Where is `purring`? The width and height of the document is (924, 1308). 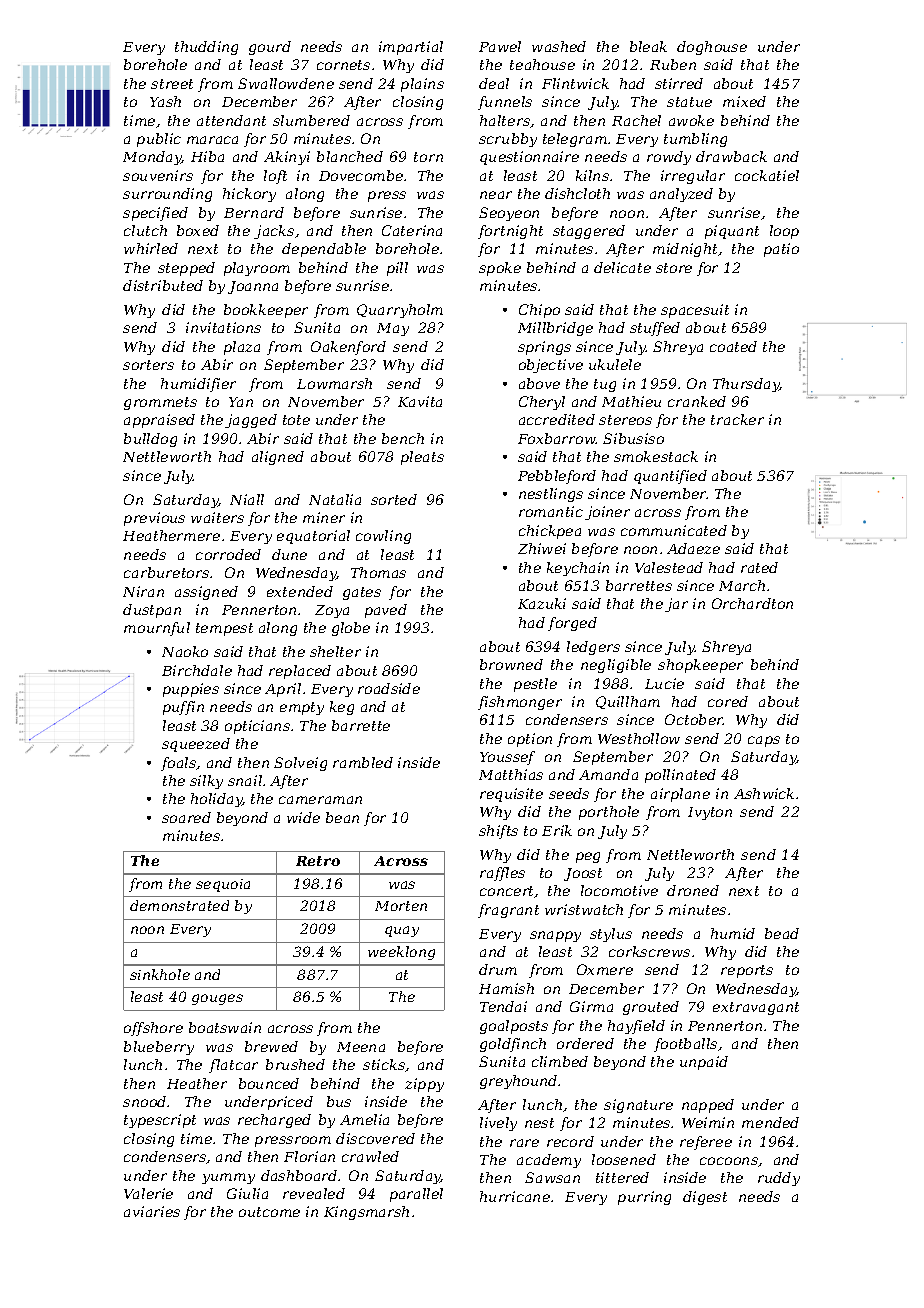 purring is located at coordinates (644, 1198).
